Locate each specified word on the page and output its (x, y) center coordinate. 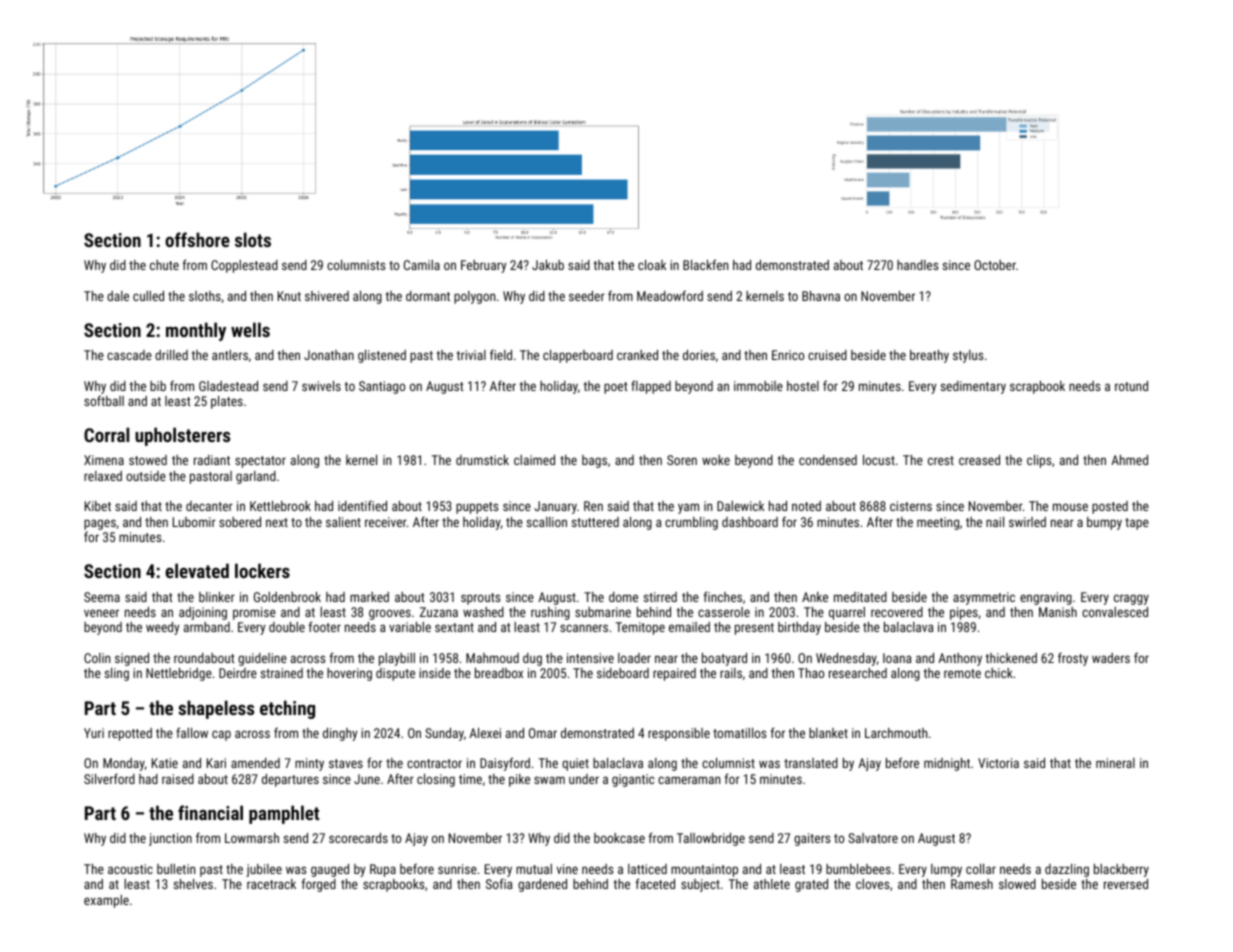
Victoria (998, 763)
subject (700, 885)
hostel (803, 386)
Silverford (109, 778)
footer (325, 626)
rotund (1131, 386)
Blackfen (705, 264)
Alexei (485, 733)
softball (104, 400)
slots (253, 239)
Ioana (897, 658)
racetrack (271, 884)
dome (623, 597)
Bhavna (821, 296)
